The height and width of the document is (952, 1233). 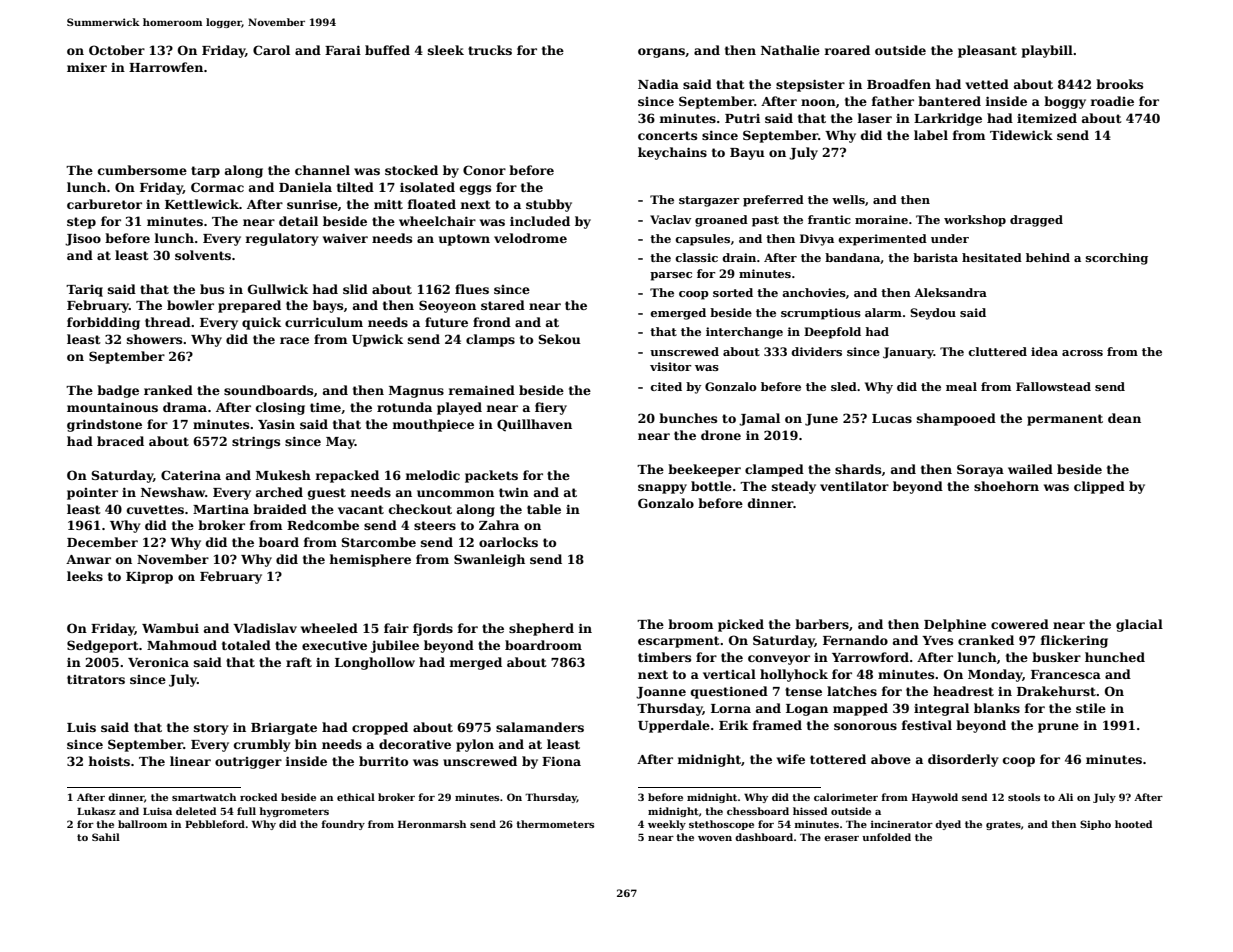 I want to click on trucks, so click(x=490, y=50).
